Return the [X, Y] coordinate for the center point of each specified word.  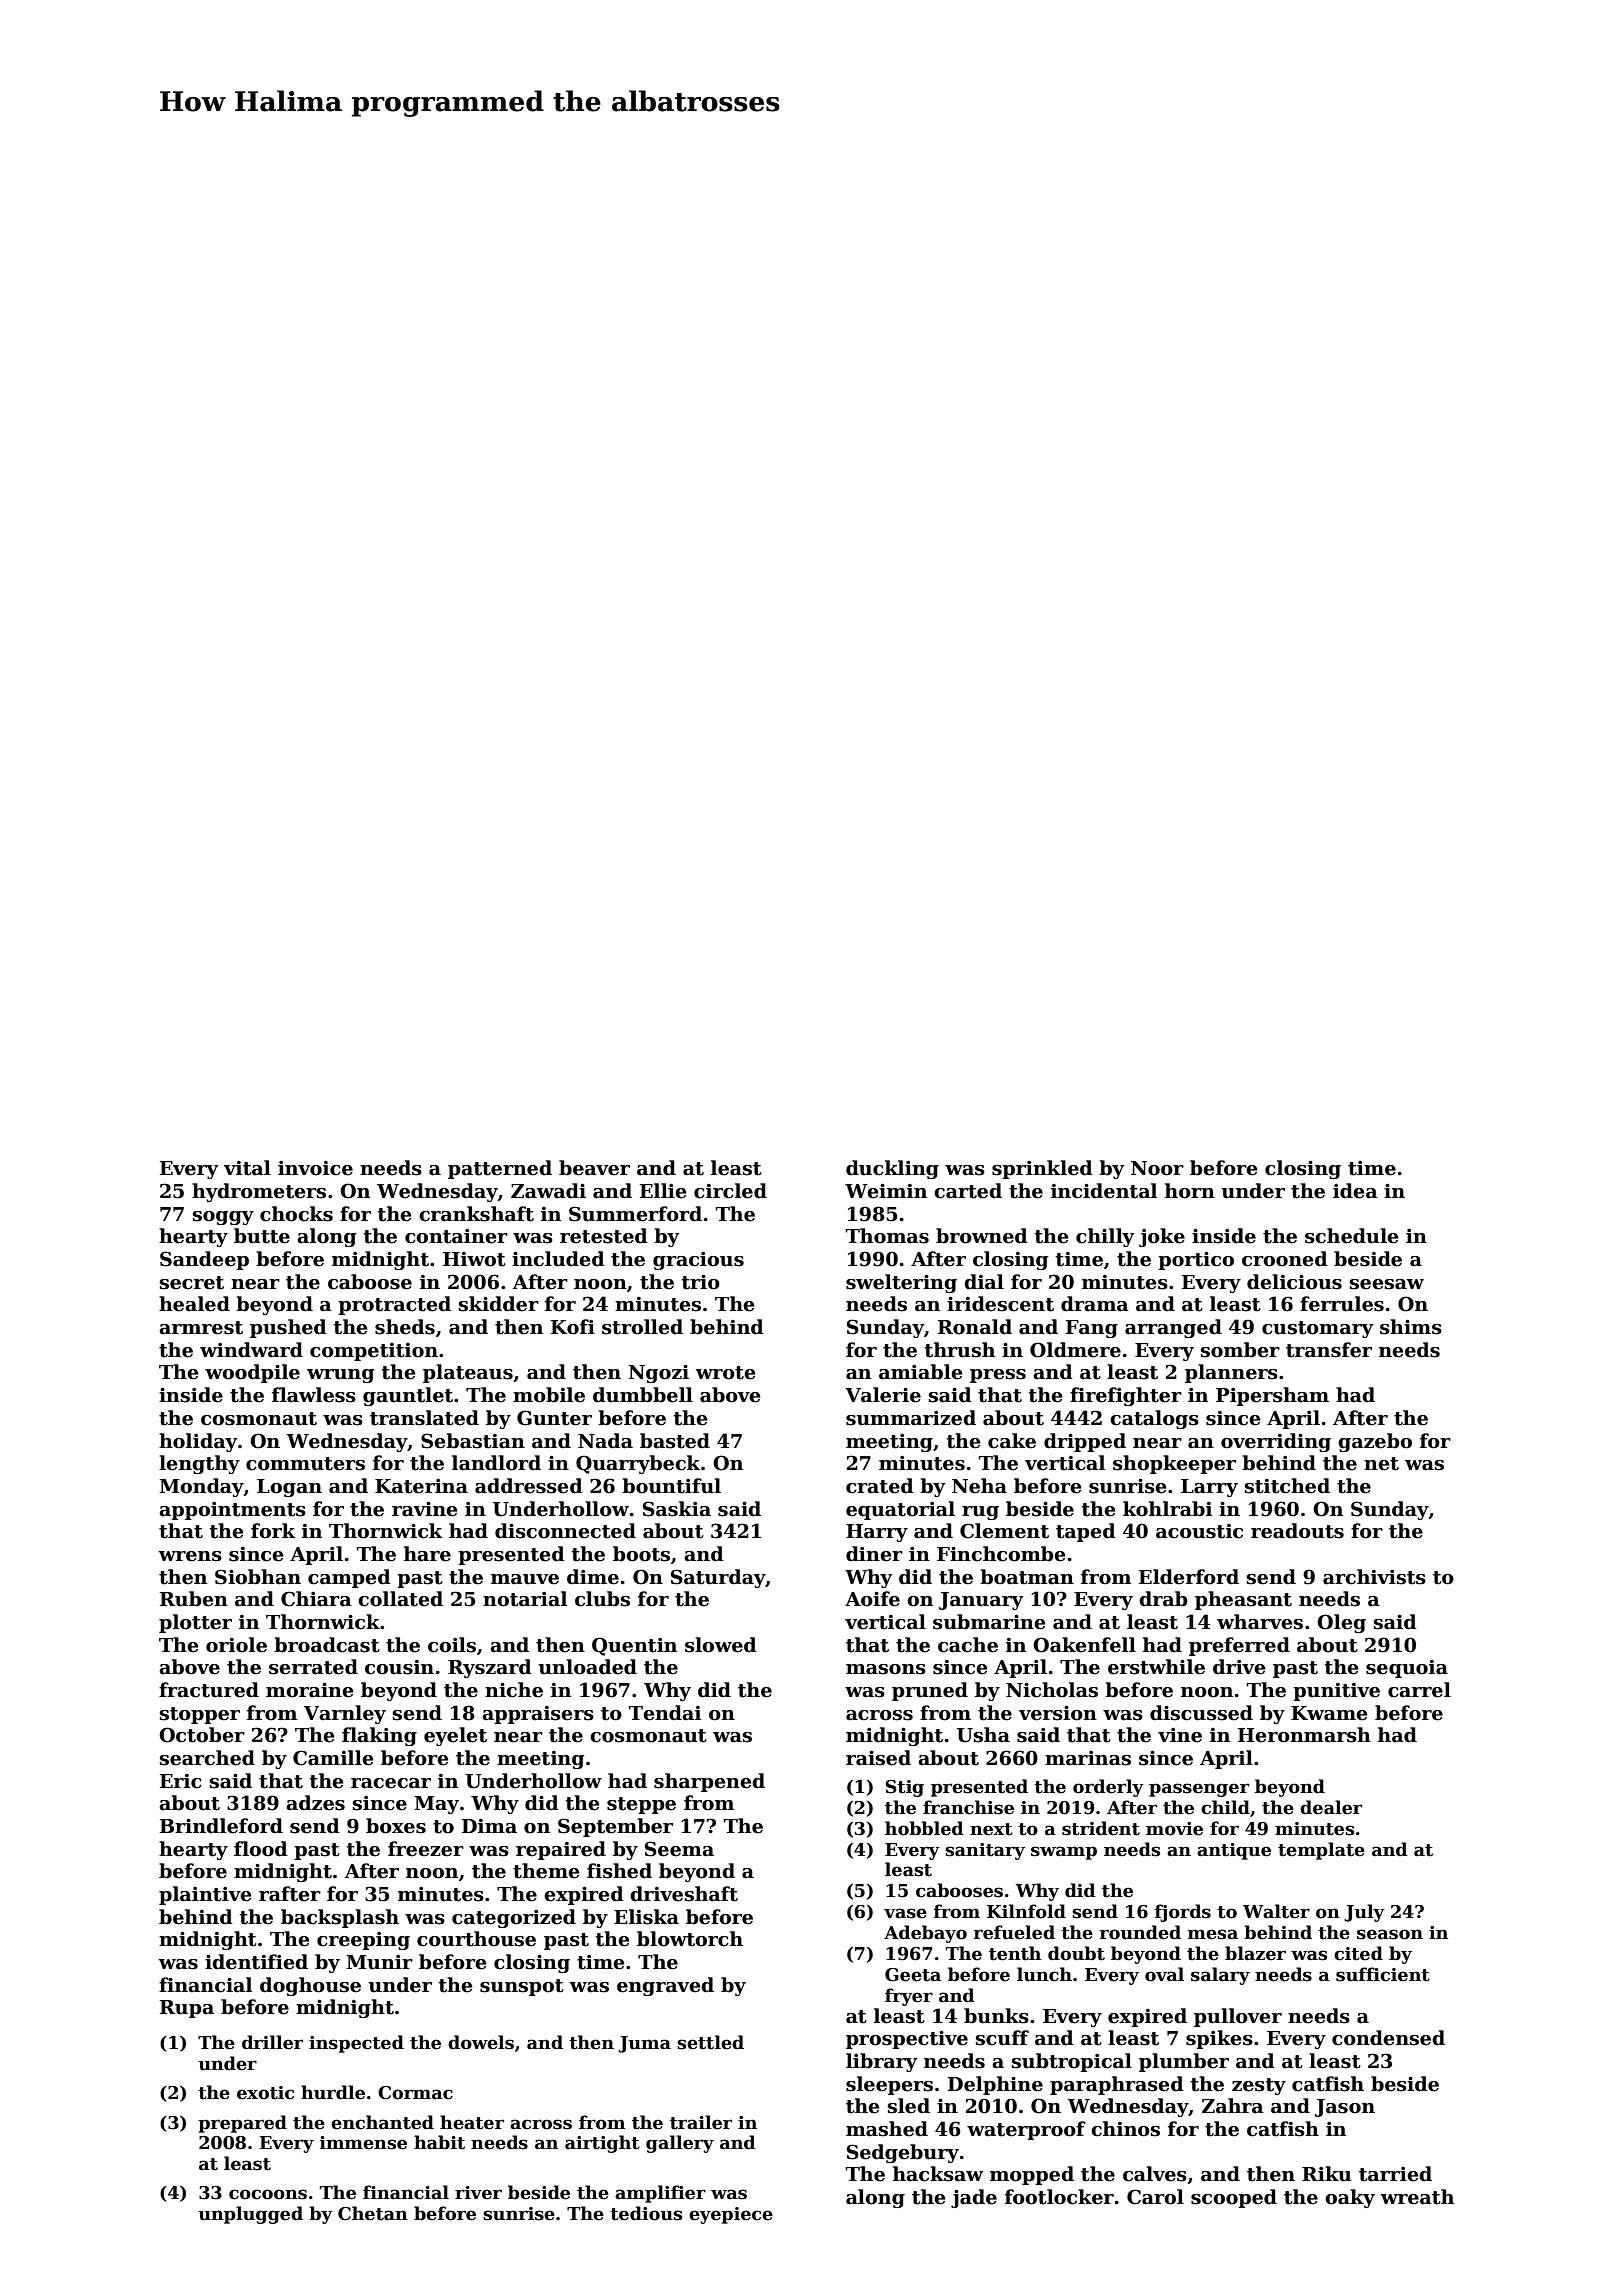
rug [980, 1513]
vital [247, 1168]
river [478, 2193]
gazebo [1375, 1442]
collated [400, 1599]
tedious [646, 2213]
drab [1163, 1599]
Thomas [887, 1236]
